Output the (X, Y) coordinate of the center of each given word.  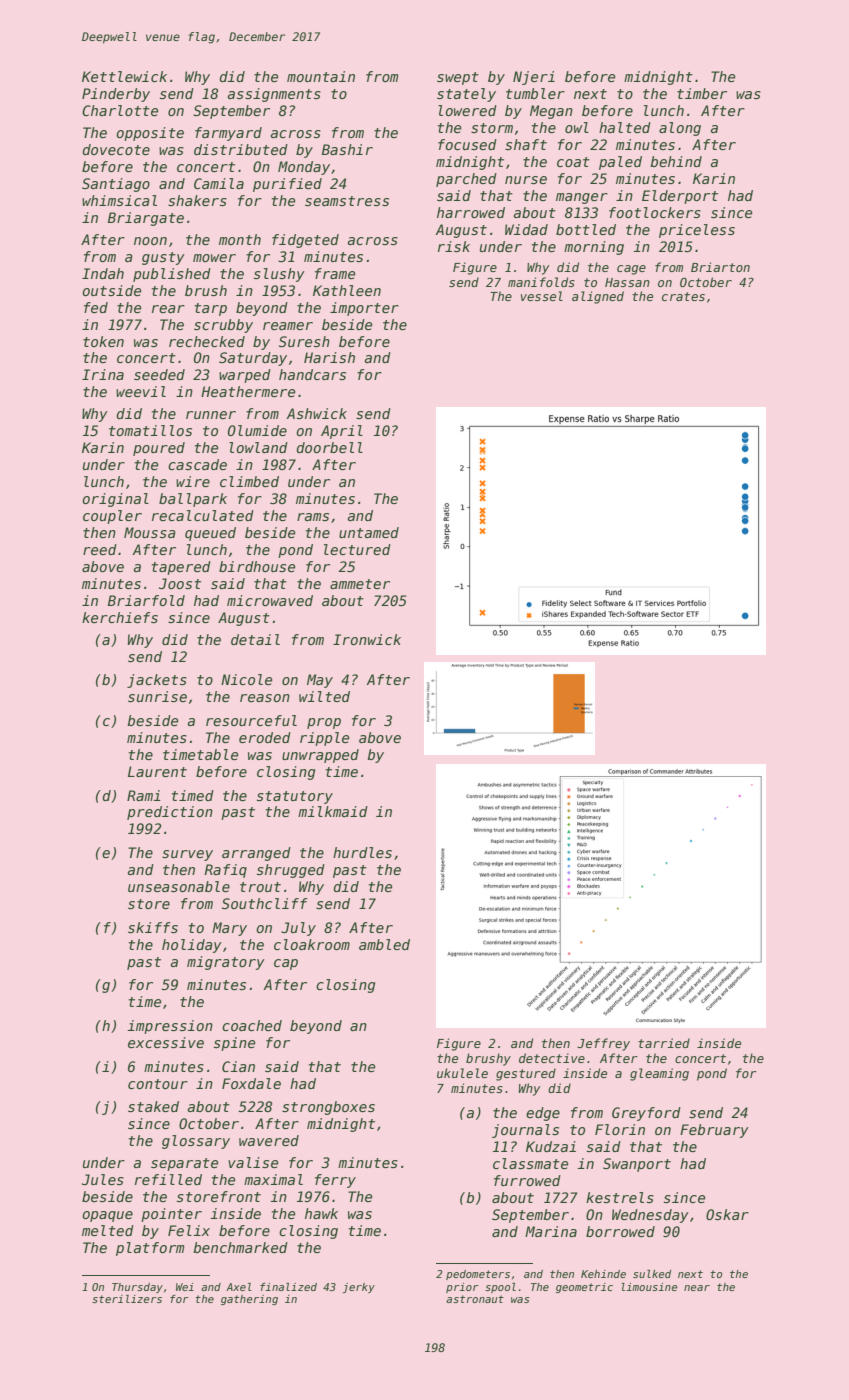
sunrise (157, 696)
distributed (241, 149)
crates (683, 296)
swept (458, 78)
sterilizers (127, 1299)
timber (702, 93)
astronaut (475, 1299)
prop (324, 723)
